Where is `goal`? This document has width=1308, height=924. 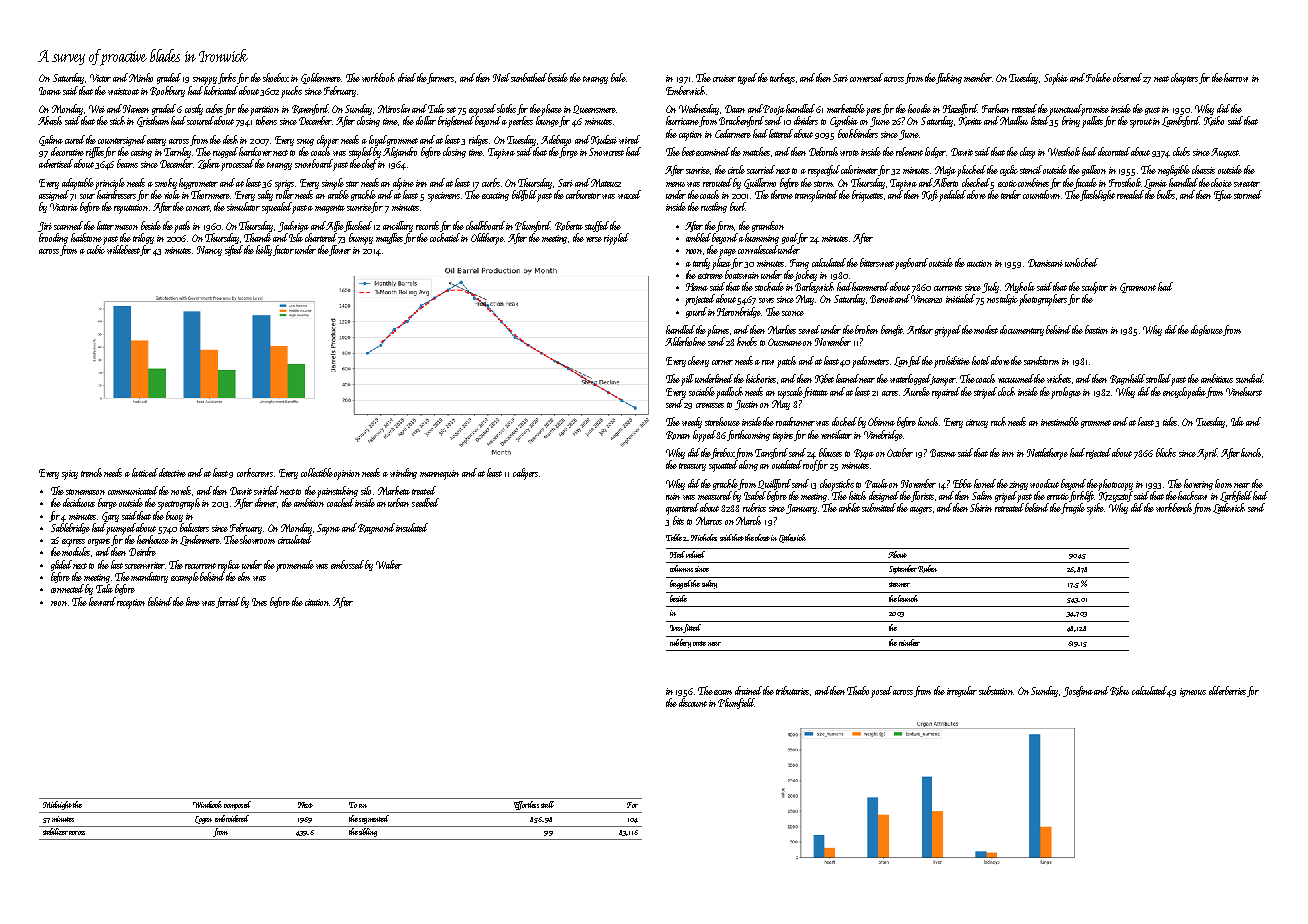 goal is located at coordinates (790, 238).
